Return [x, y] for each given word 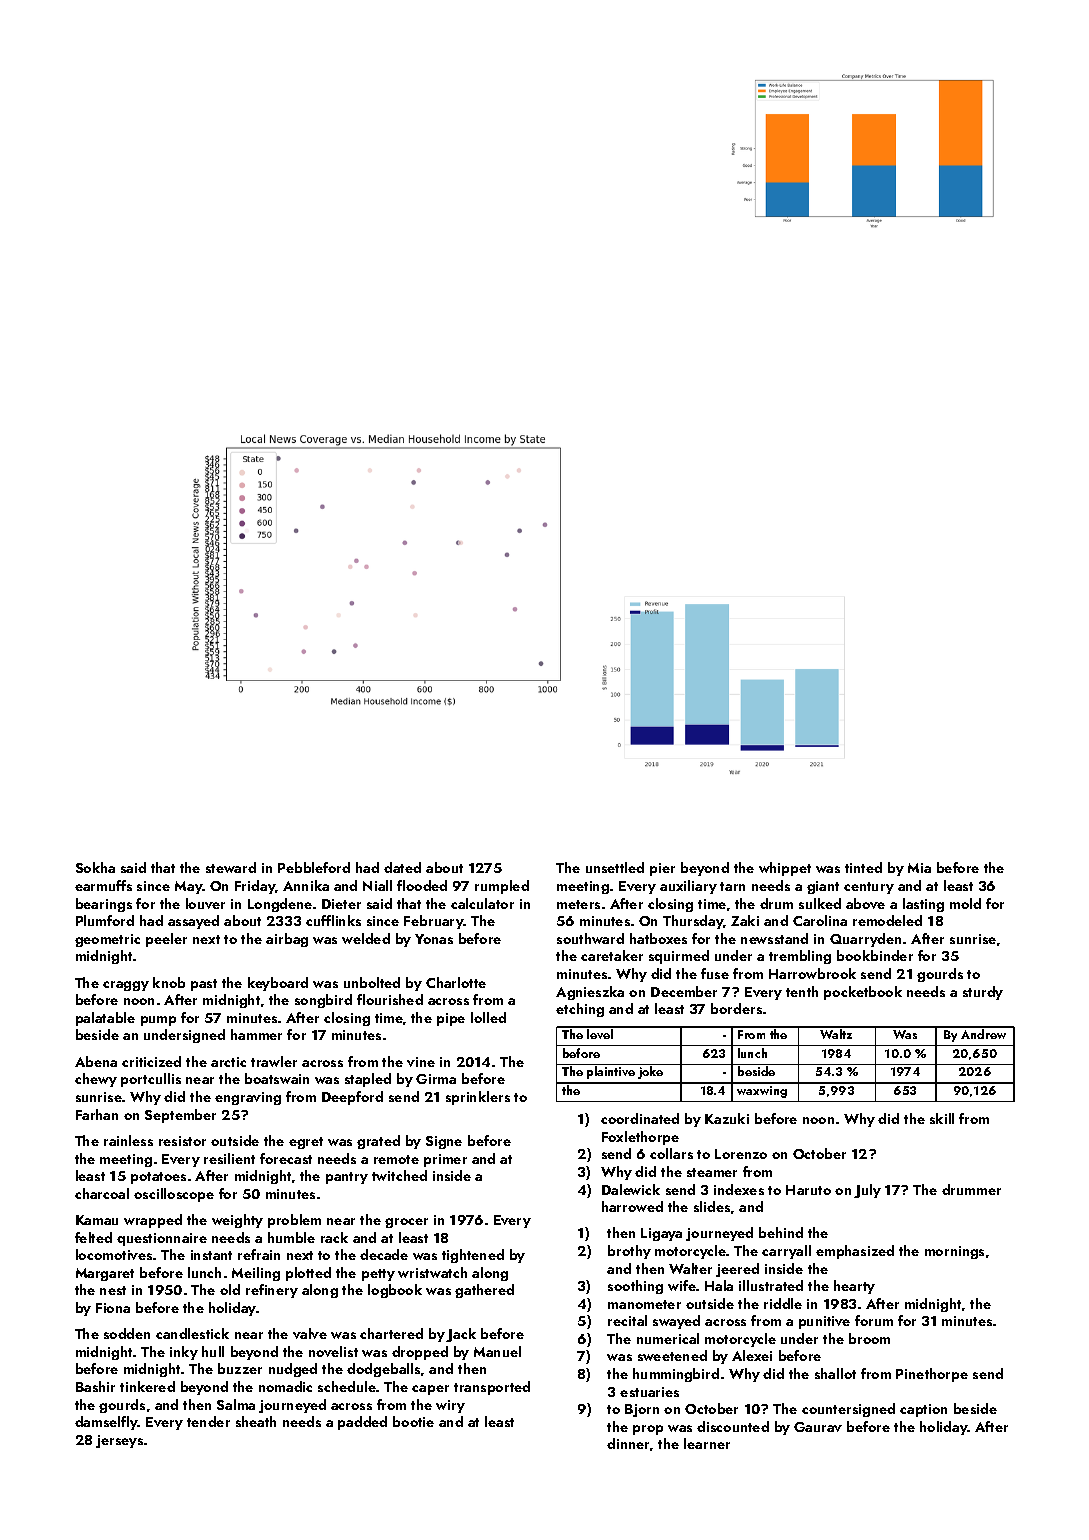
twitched [399, 1175]
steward [231, 867]
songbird [323, 1001]
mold [965, 903]
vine [421, 1062]
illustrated [771, 1285]
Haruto [808, 1190]
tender [208, 1421]
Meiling [256, 1274]
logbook [395, 1291]
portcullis [151, 1080]
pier [662, 869]
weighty [237, 1221]
